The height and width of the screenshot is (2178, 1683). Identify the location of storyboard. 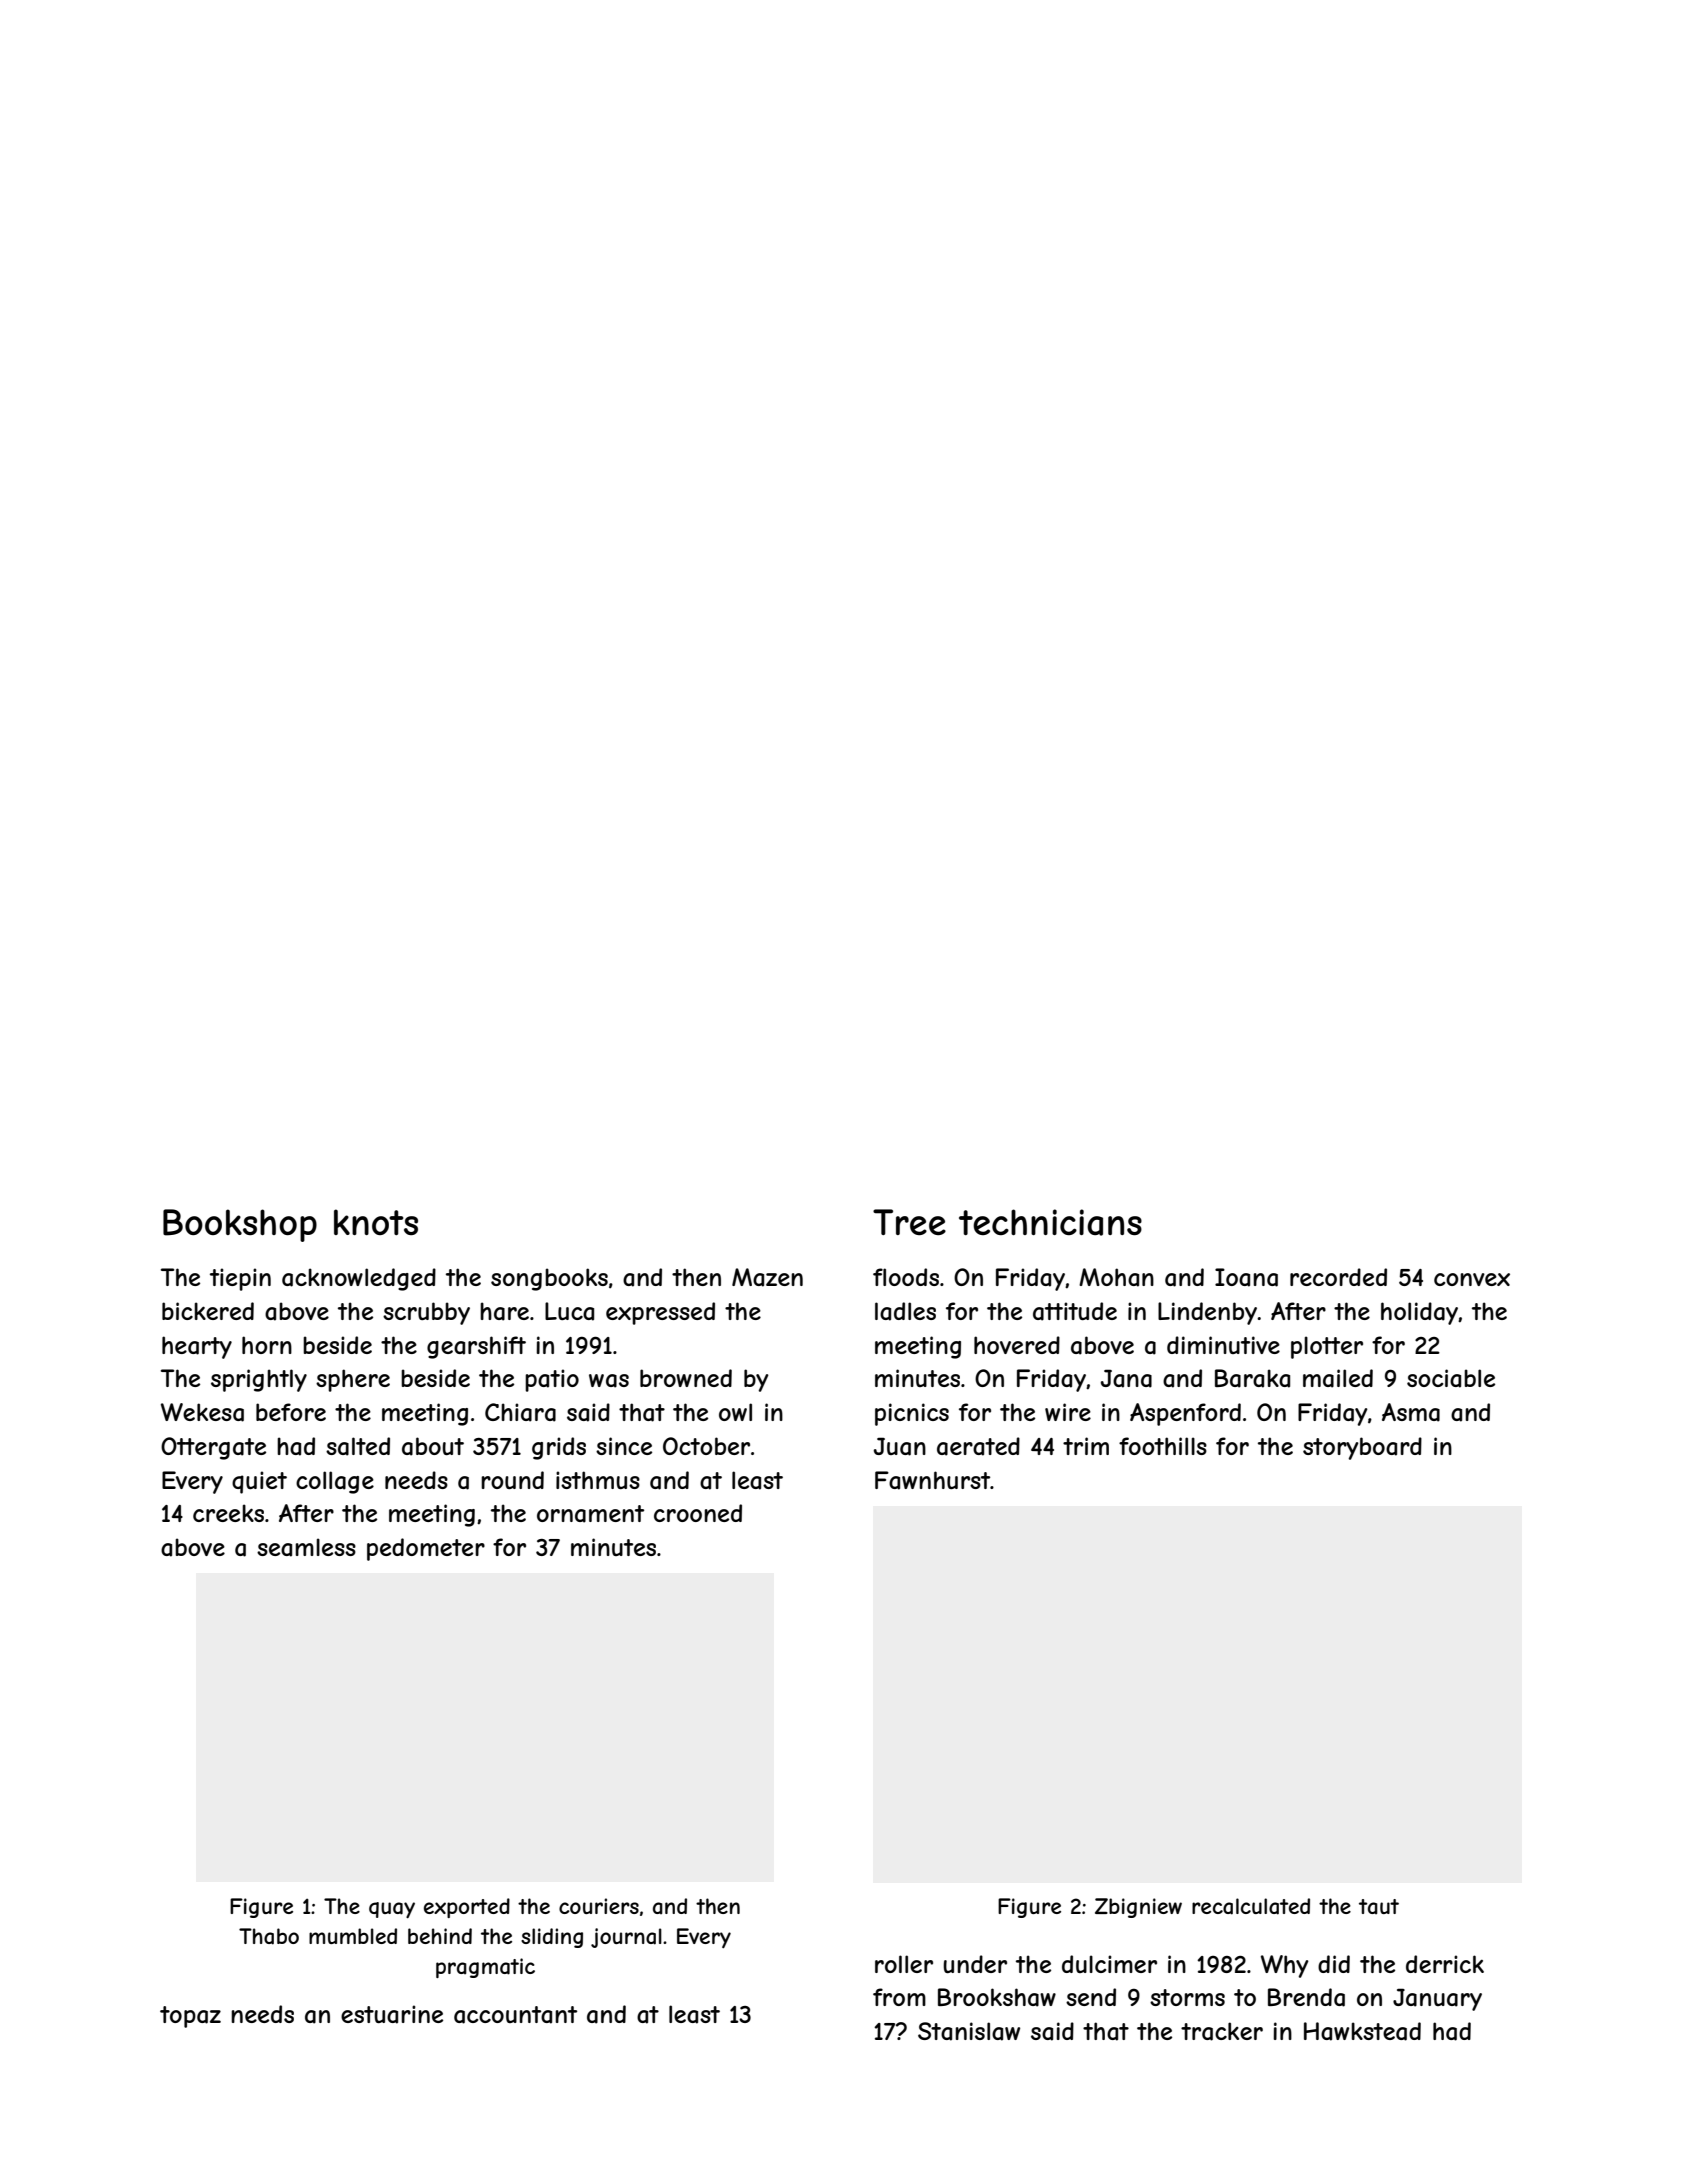
(1362, 1448).
